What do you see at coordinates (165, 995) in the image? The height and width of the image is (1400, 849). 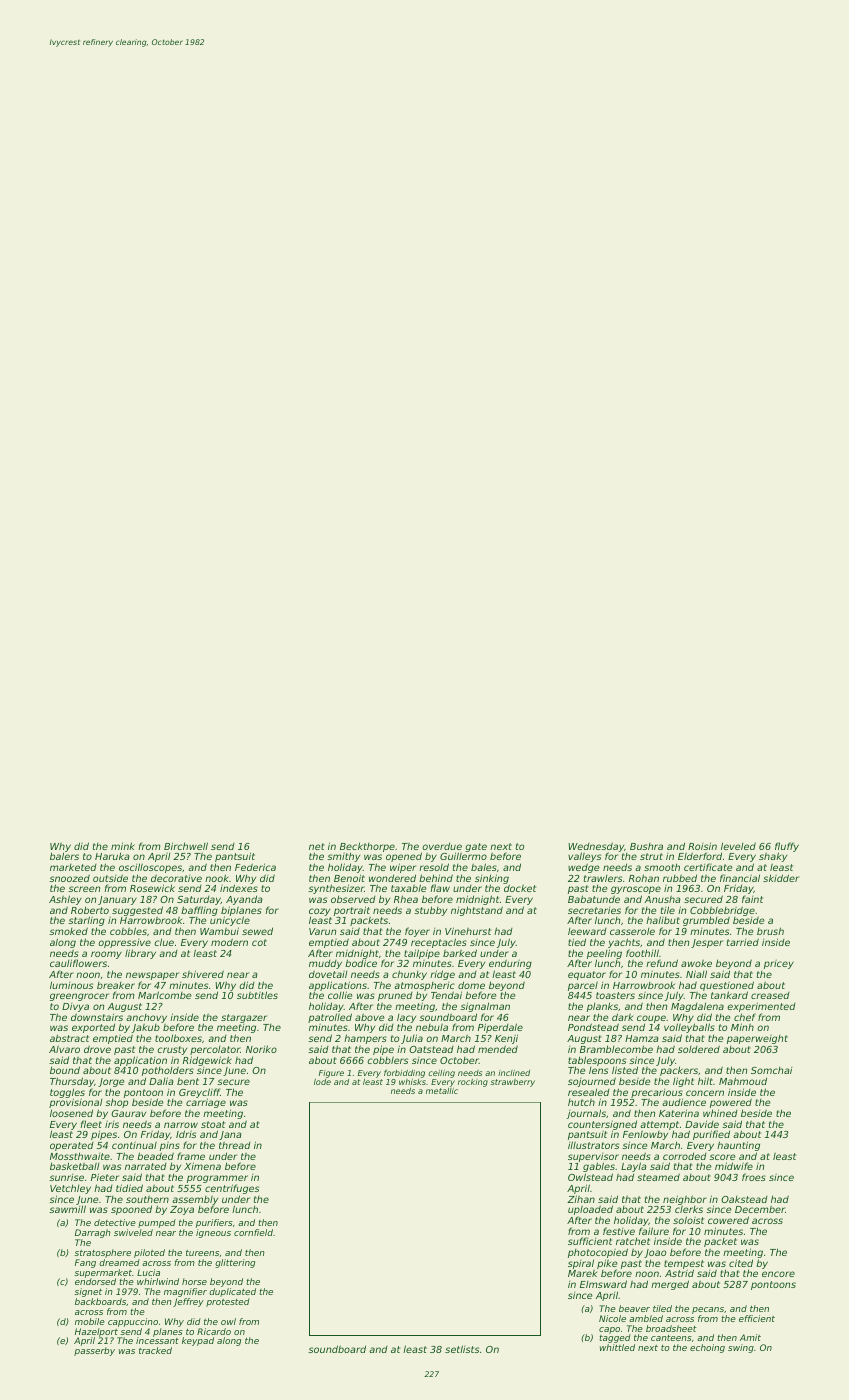 I see `Marlcombe` at bounding box center [165, 995].
